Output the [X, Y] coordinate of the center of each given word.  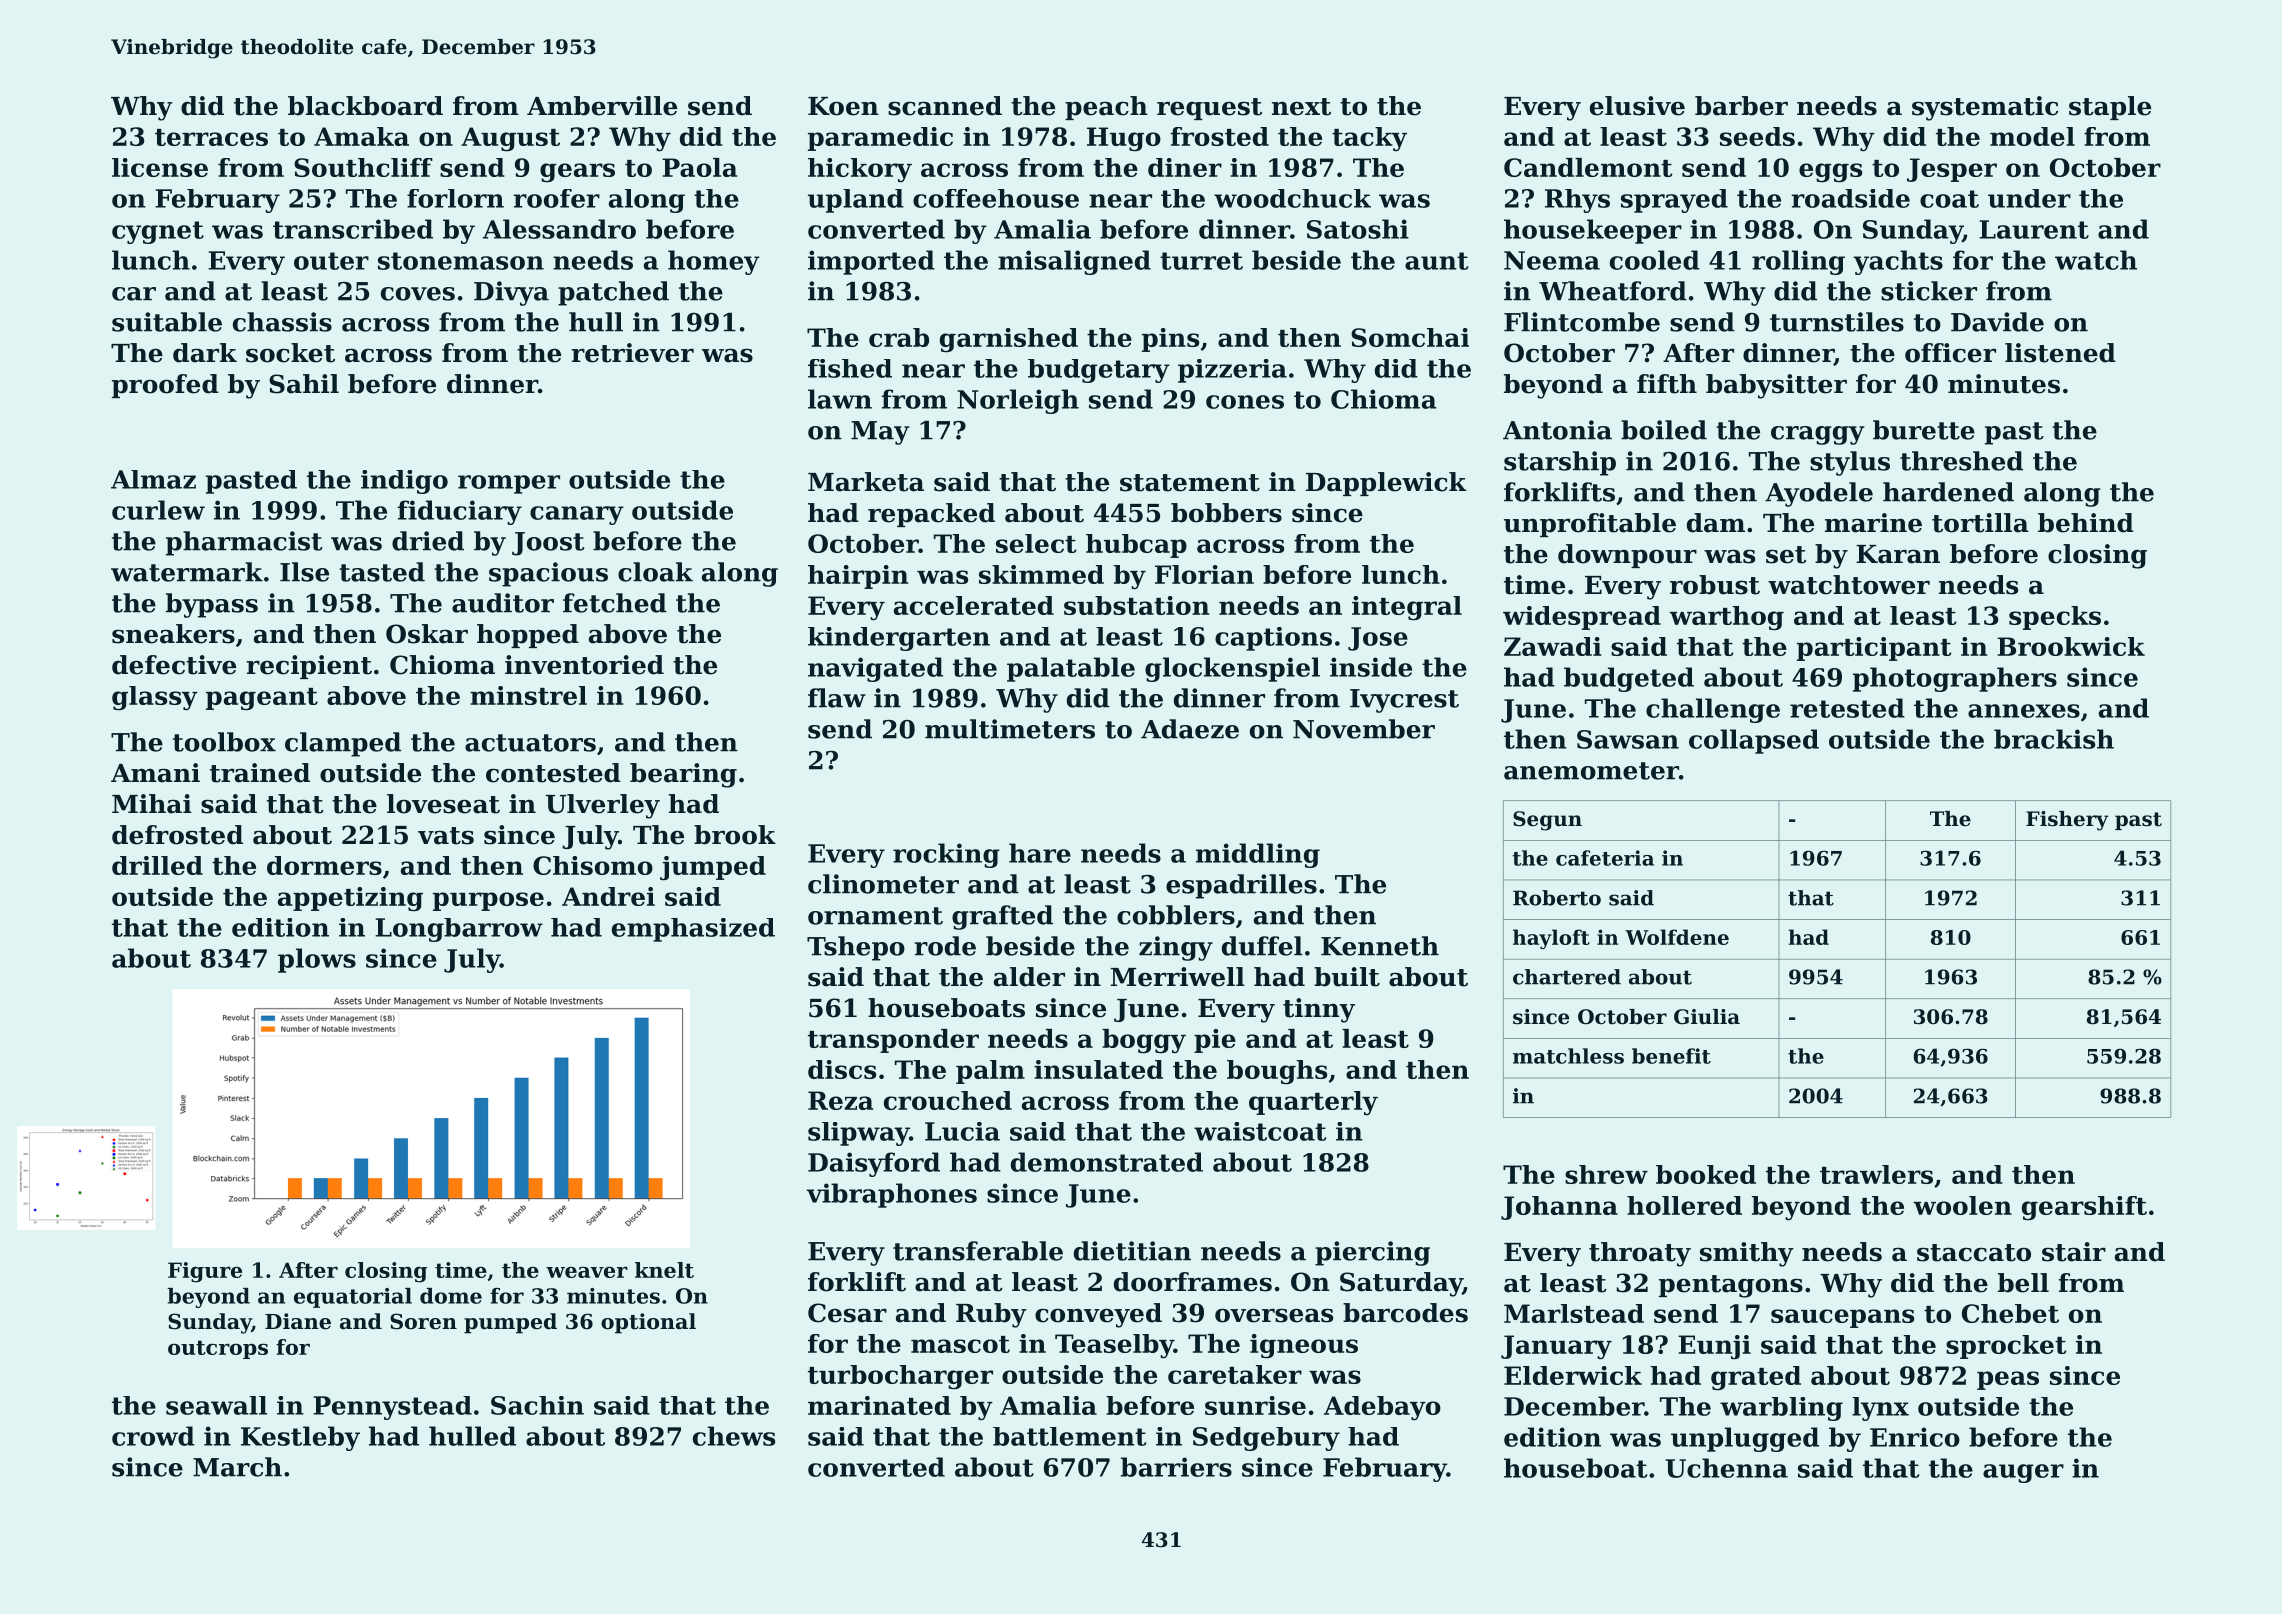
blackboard [365, 106]
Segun [1547, 821]
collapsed [1754, 741]
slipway [858, 1134]
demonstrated [1107, 1162]
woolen [1963, 1205]
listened [2060, 353]
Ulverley [603, 806]
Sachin [537, 1405]
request [1209, 109]
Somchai [1410, 337]
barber [1741, 106]
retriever [632, 353]
